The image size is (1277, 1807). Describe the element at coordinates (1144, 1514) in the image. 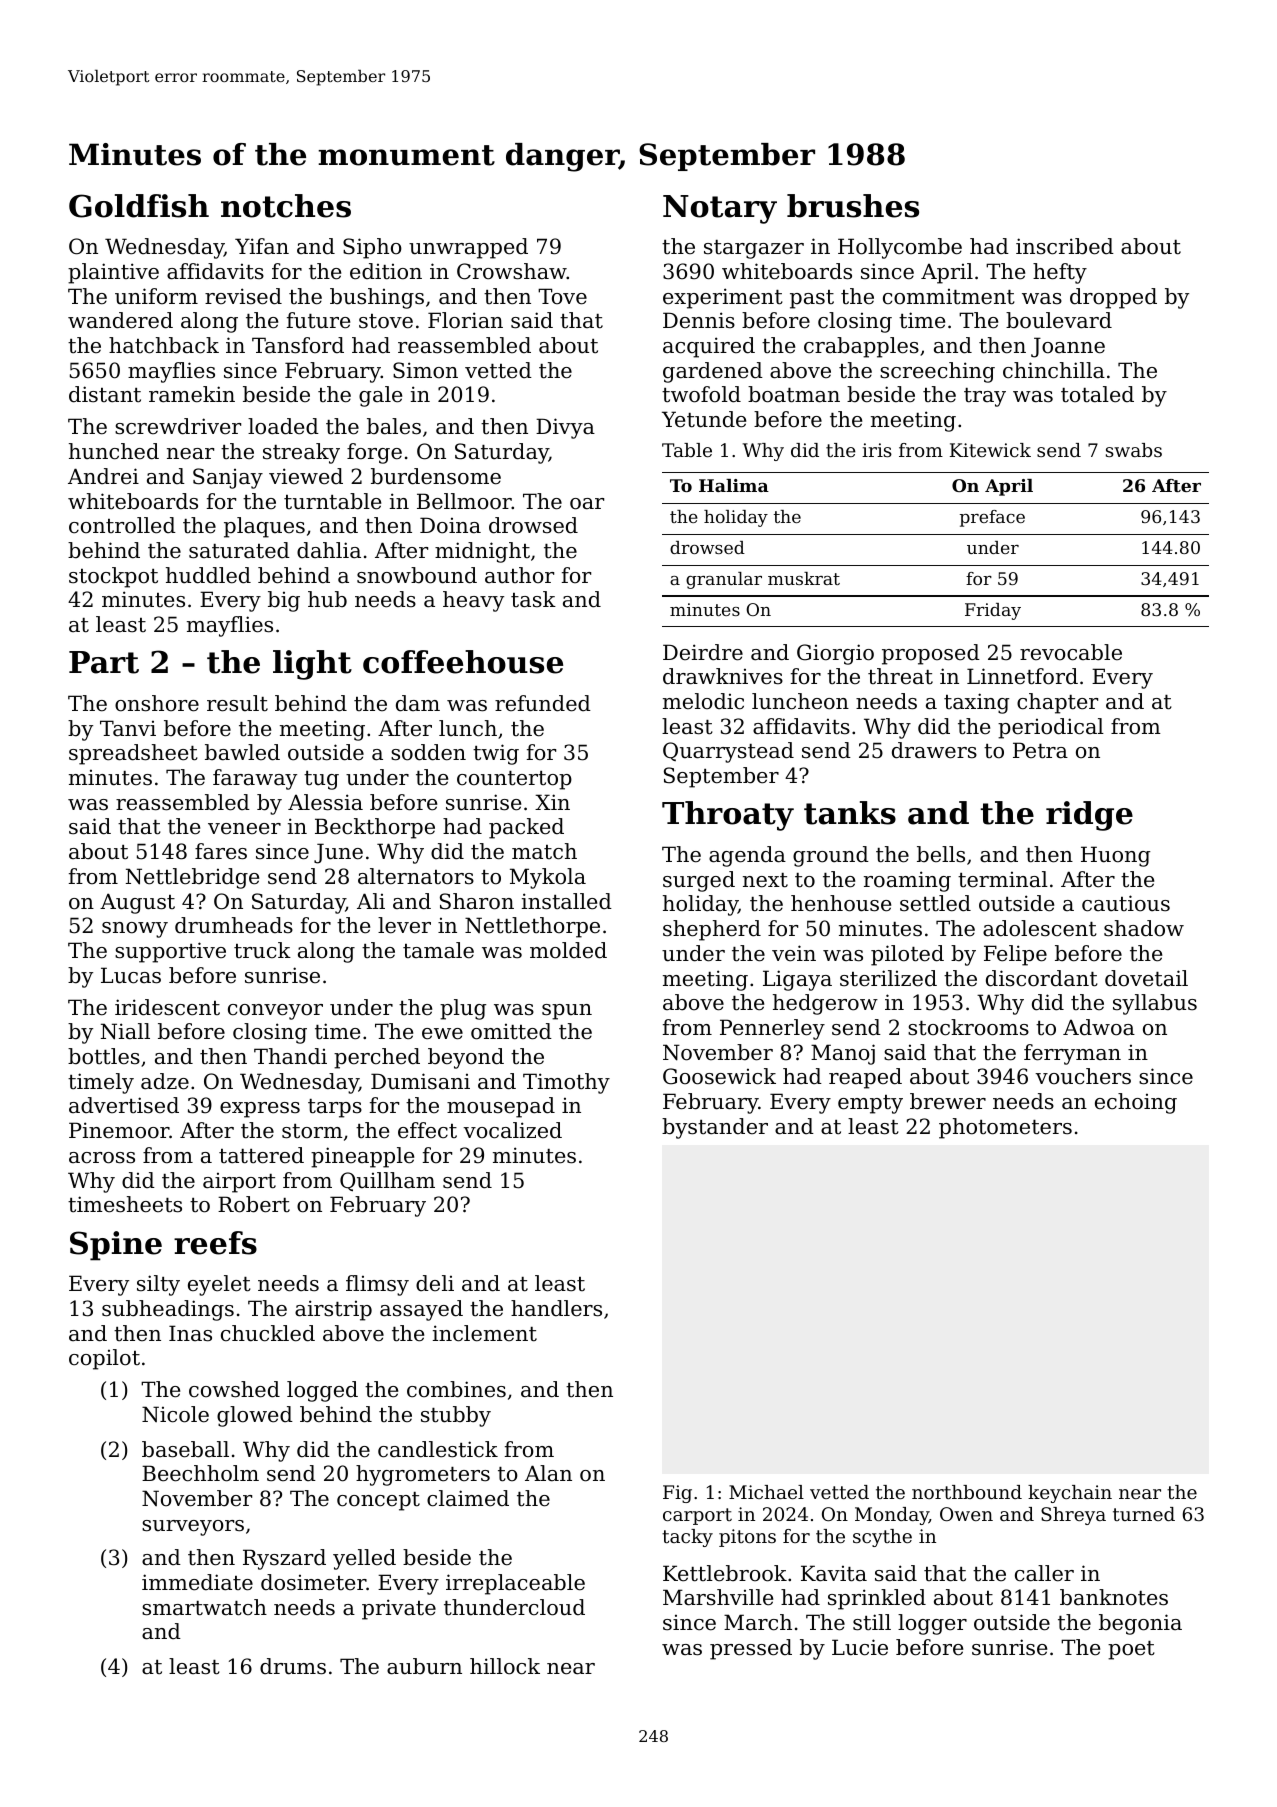

I see `turned` at that location.
